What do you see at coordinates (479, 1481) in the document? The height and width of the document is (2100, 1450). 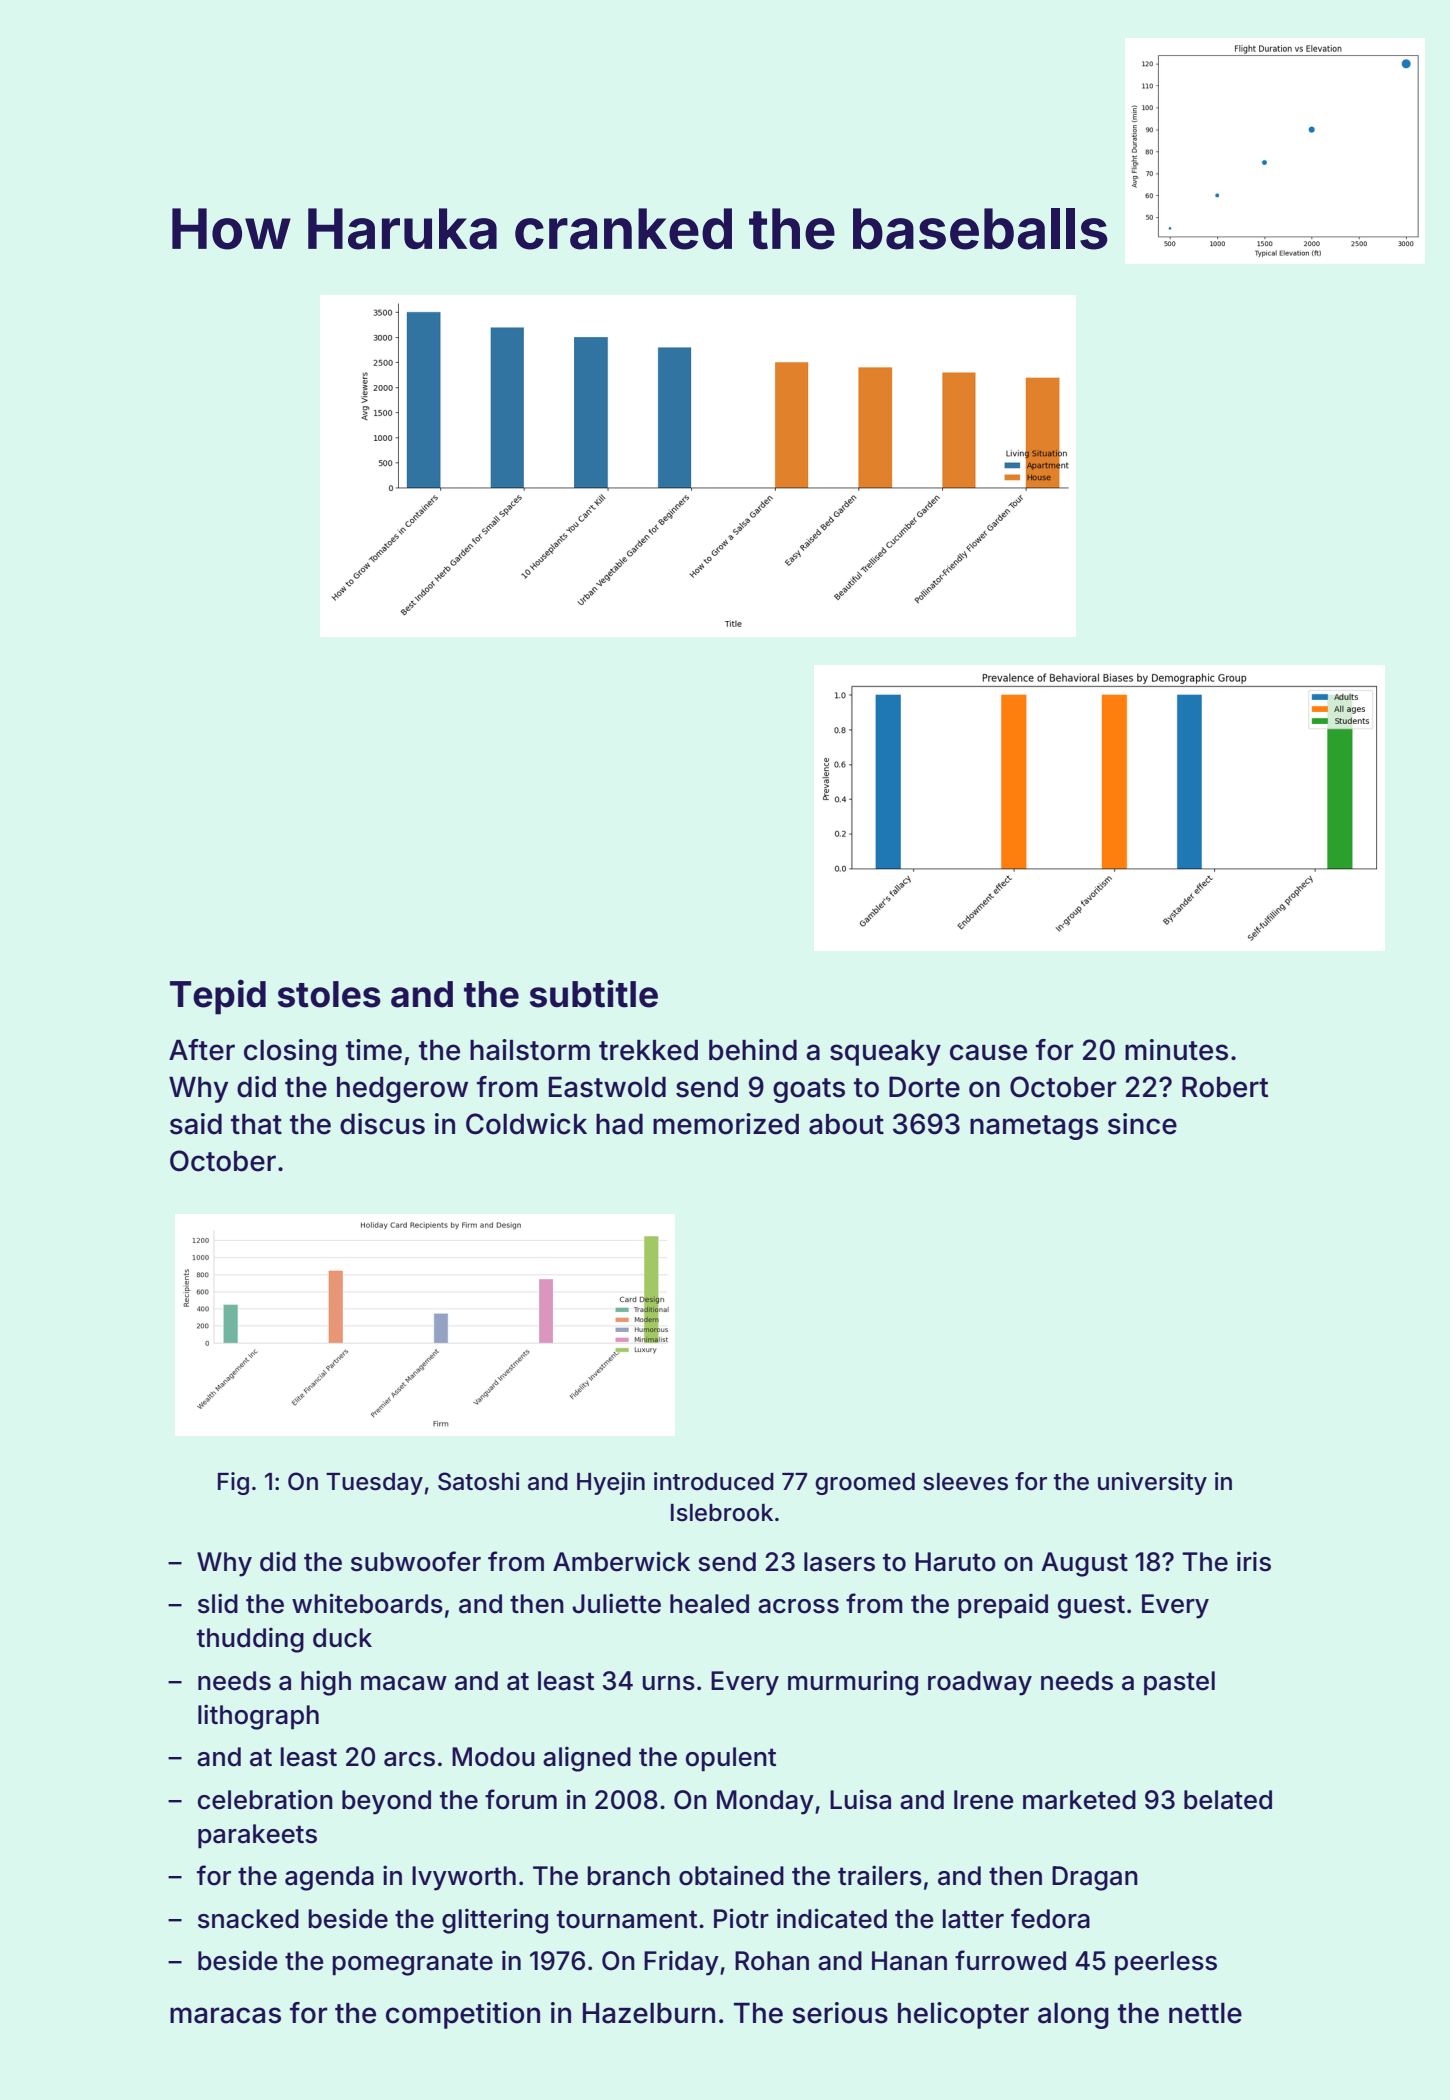 I see `Satoshi` at bounding box center [479, 1481].
